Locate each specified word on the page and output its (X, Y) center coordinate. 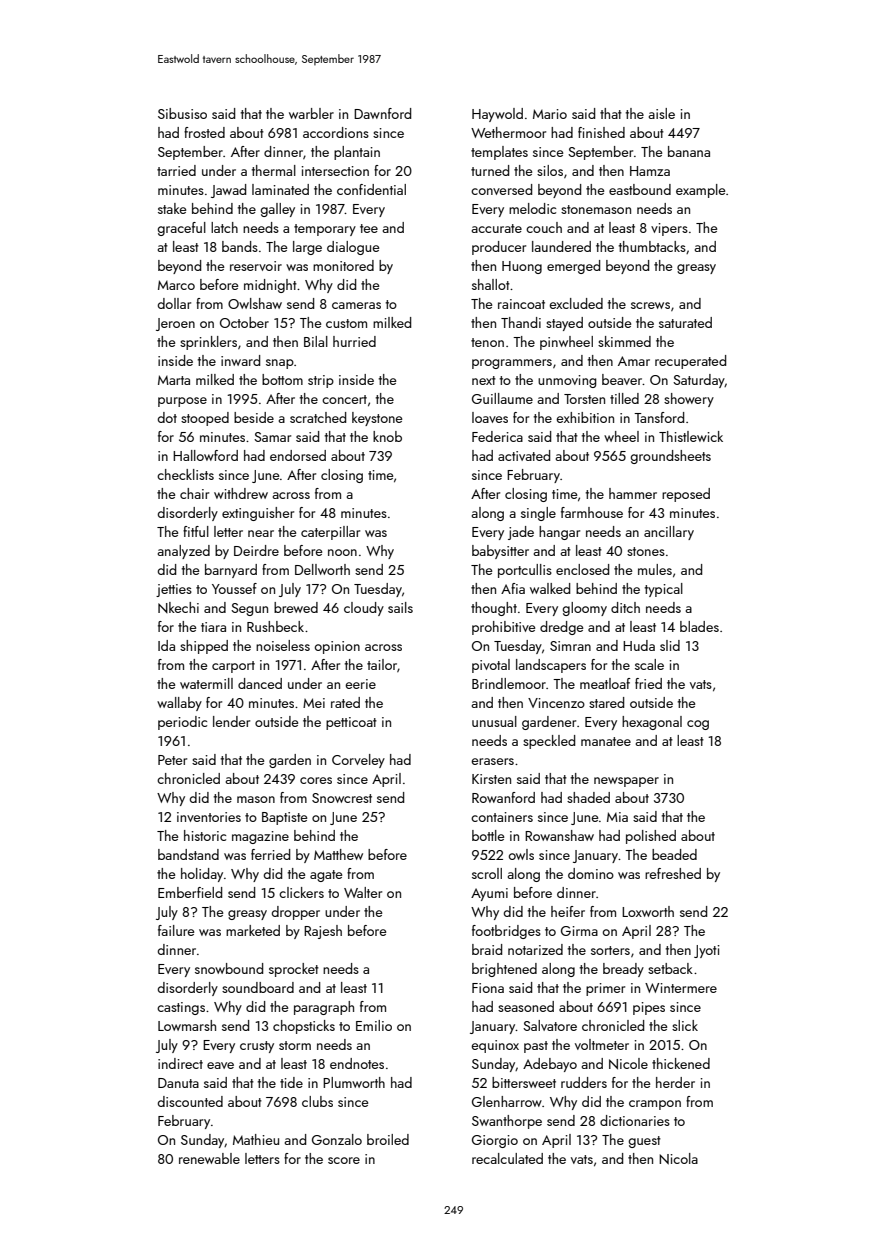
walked (550, 588)
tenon (487, 342)
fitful (196, 531)
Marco (176, 285)
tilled (624, 398)
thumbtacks (652, 246)
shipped (204, 647)
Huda (639, 645)
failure (176, 930)
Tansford (659, 417)
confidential (371, 189)
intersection (335, 171)
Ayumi (489, 894)
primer (605, 989)
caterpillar (330, 533)
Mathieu (256, 1139)
